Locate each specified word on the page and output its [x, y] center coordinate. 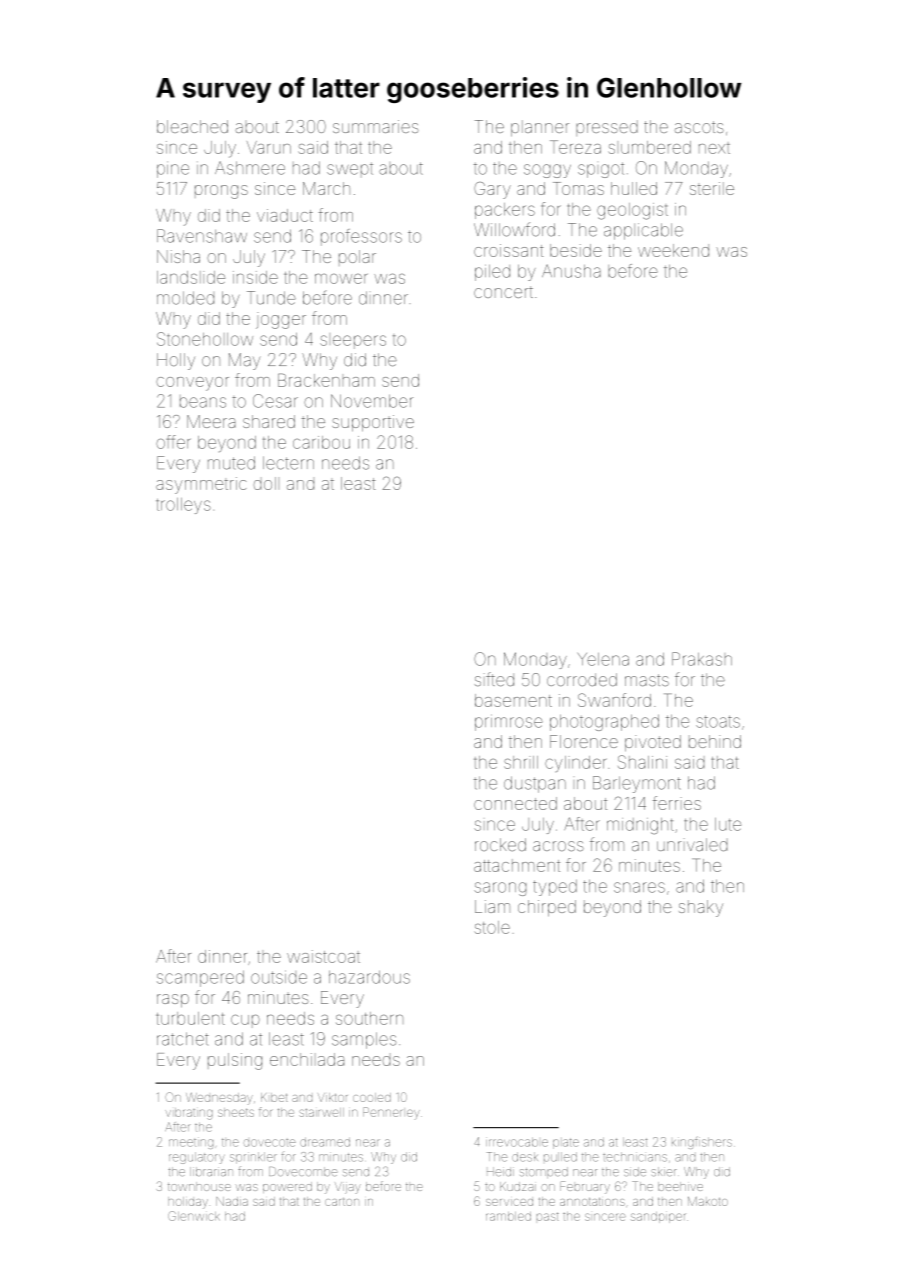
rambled [508, 1216]
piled [492, 273]
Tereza [575, 147]
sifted [494, 679]
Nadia [232, 1201]
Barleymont [637, 784]
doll [265, 483]
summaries [376, 126]
